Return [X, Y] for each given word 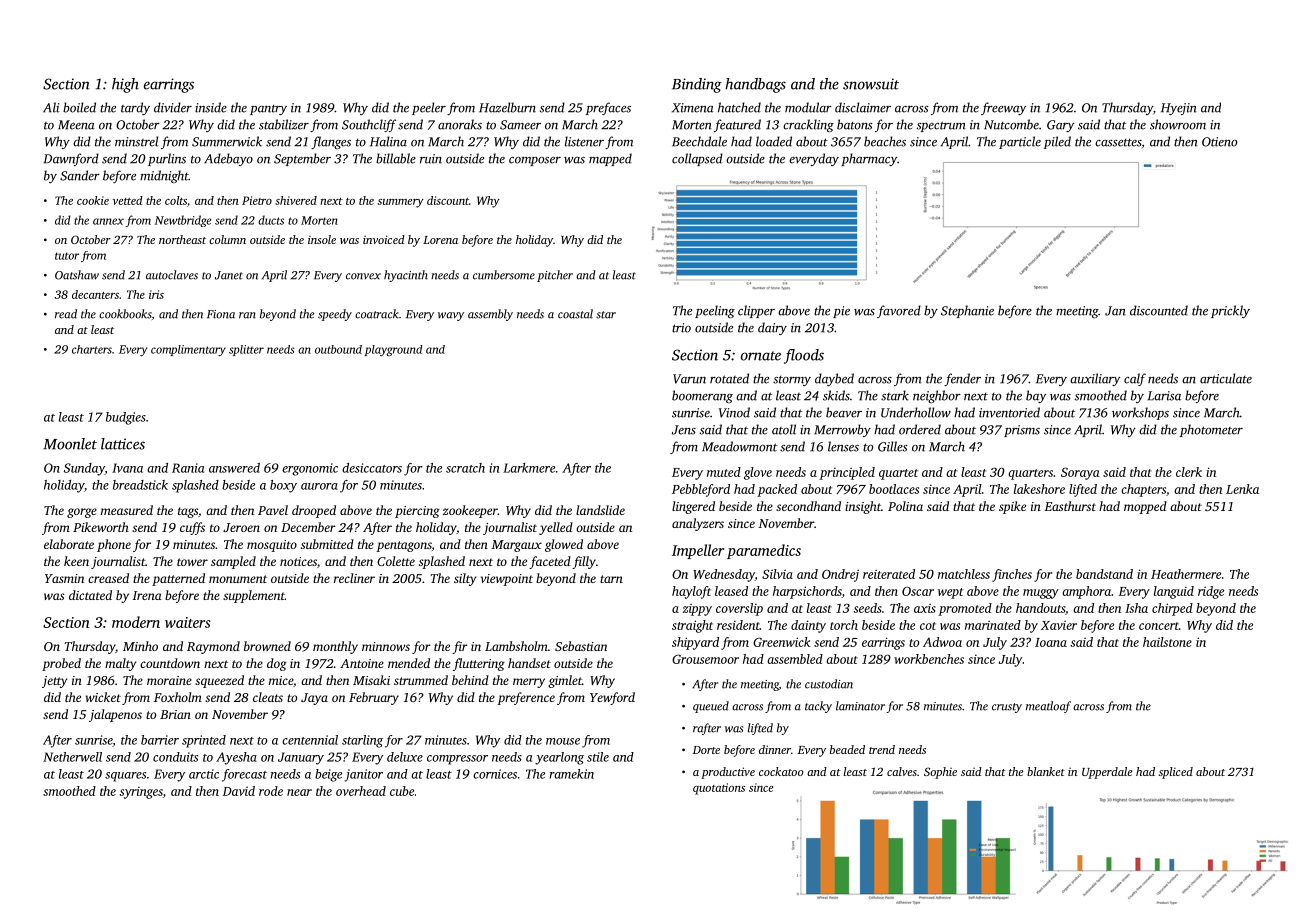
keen [76, 561]
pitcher [555, 276]
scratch [465, 468]
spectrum [941, 126]
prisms [1022, 431]
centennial [310, 740]
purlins [167, 159]
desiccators [372, 468]
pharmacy [869, 159]
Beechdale [699, 141]
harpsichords [807, 592]
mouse [563, 741]
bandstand [1104, 574]
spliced [1176, 773]
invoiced [384, 239]
